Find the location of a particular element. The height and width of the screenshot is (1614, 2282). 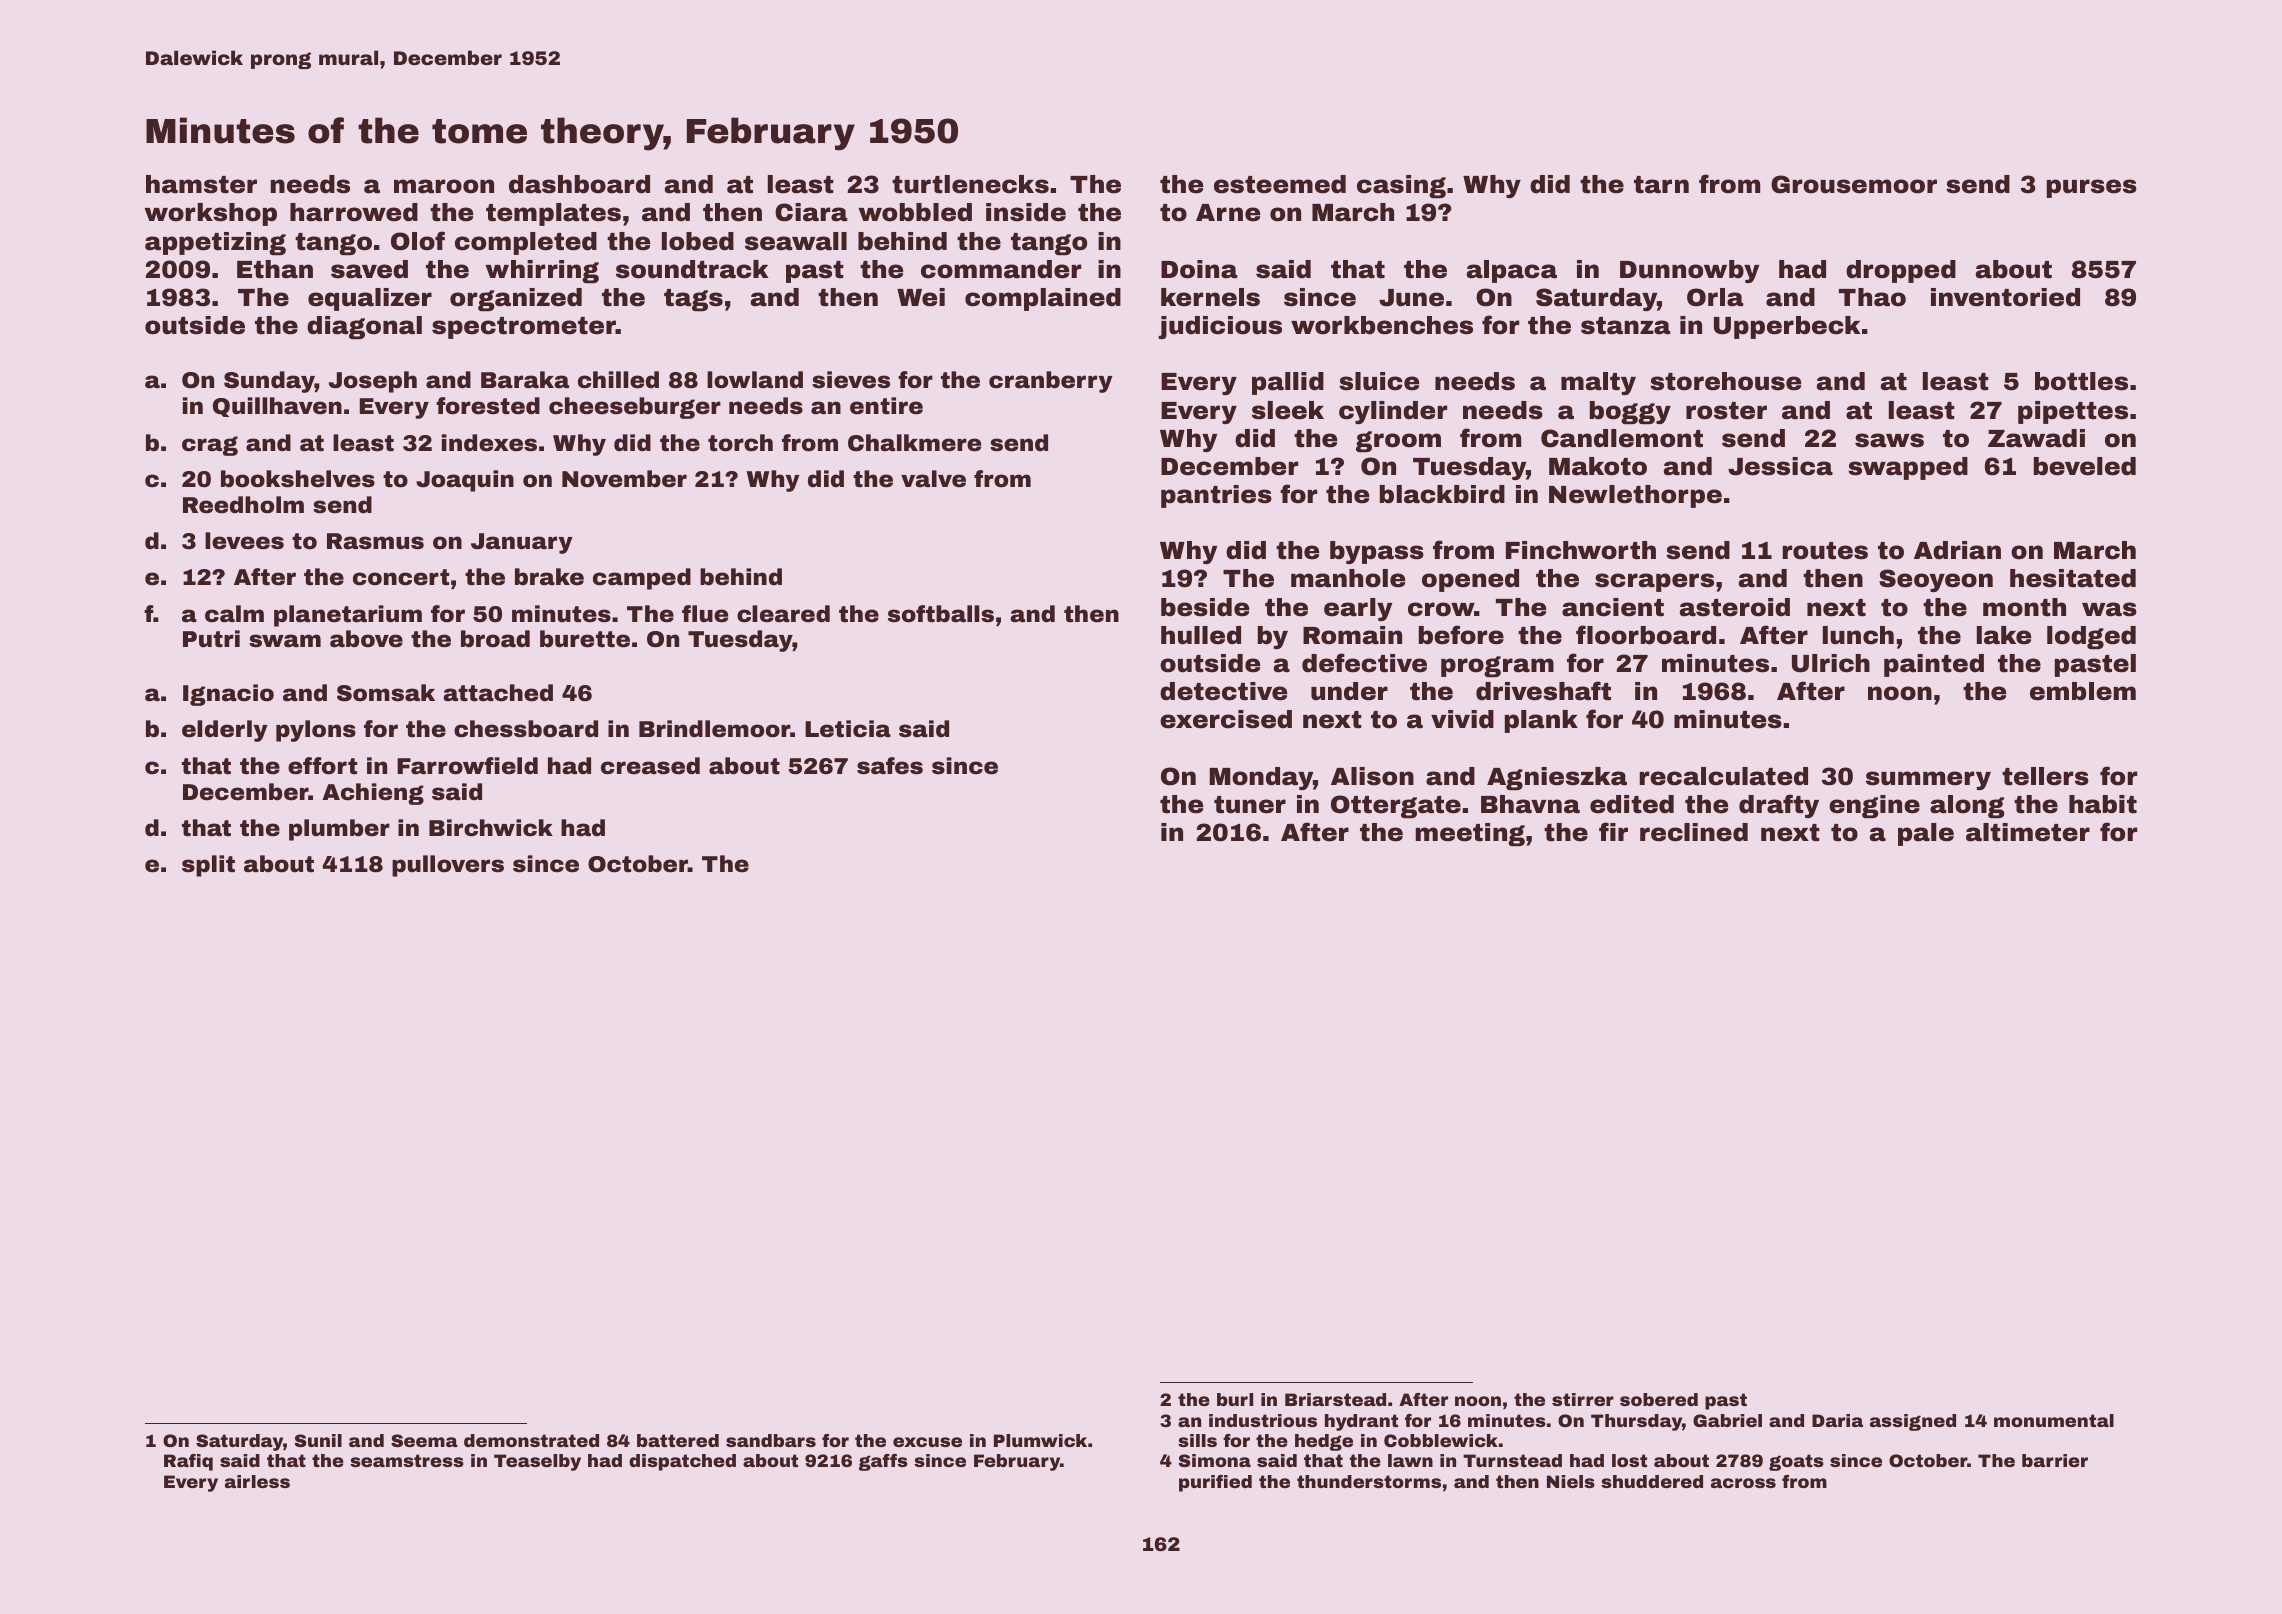

sobered is located at coordinates (1659, 1399).
